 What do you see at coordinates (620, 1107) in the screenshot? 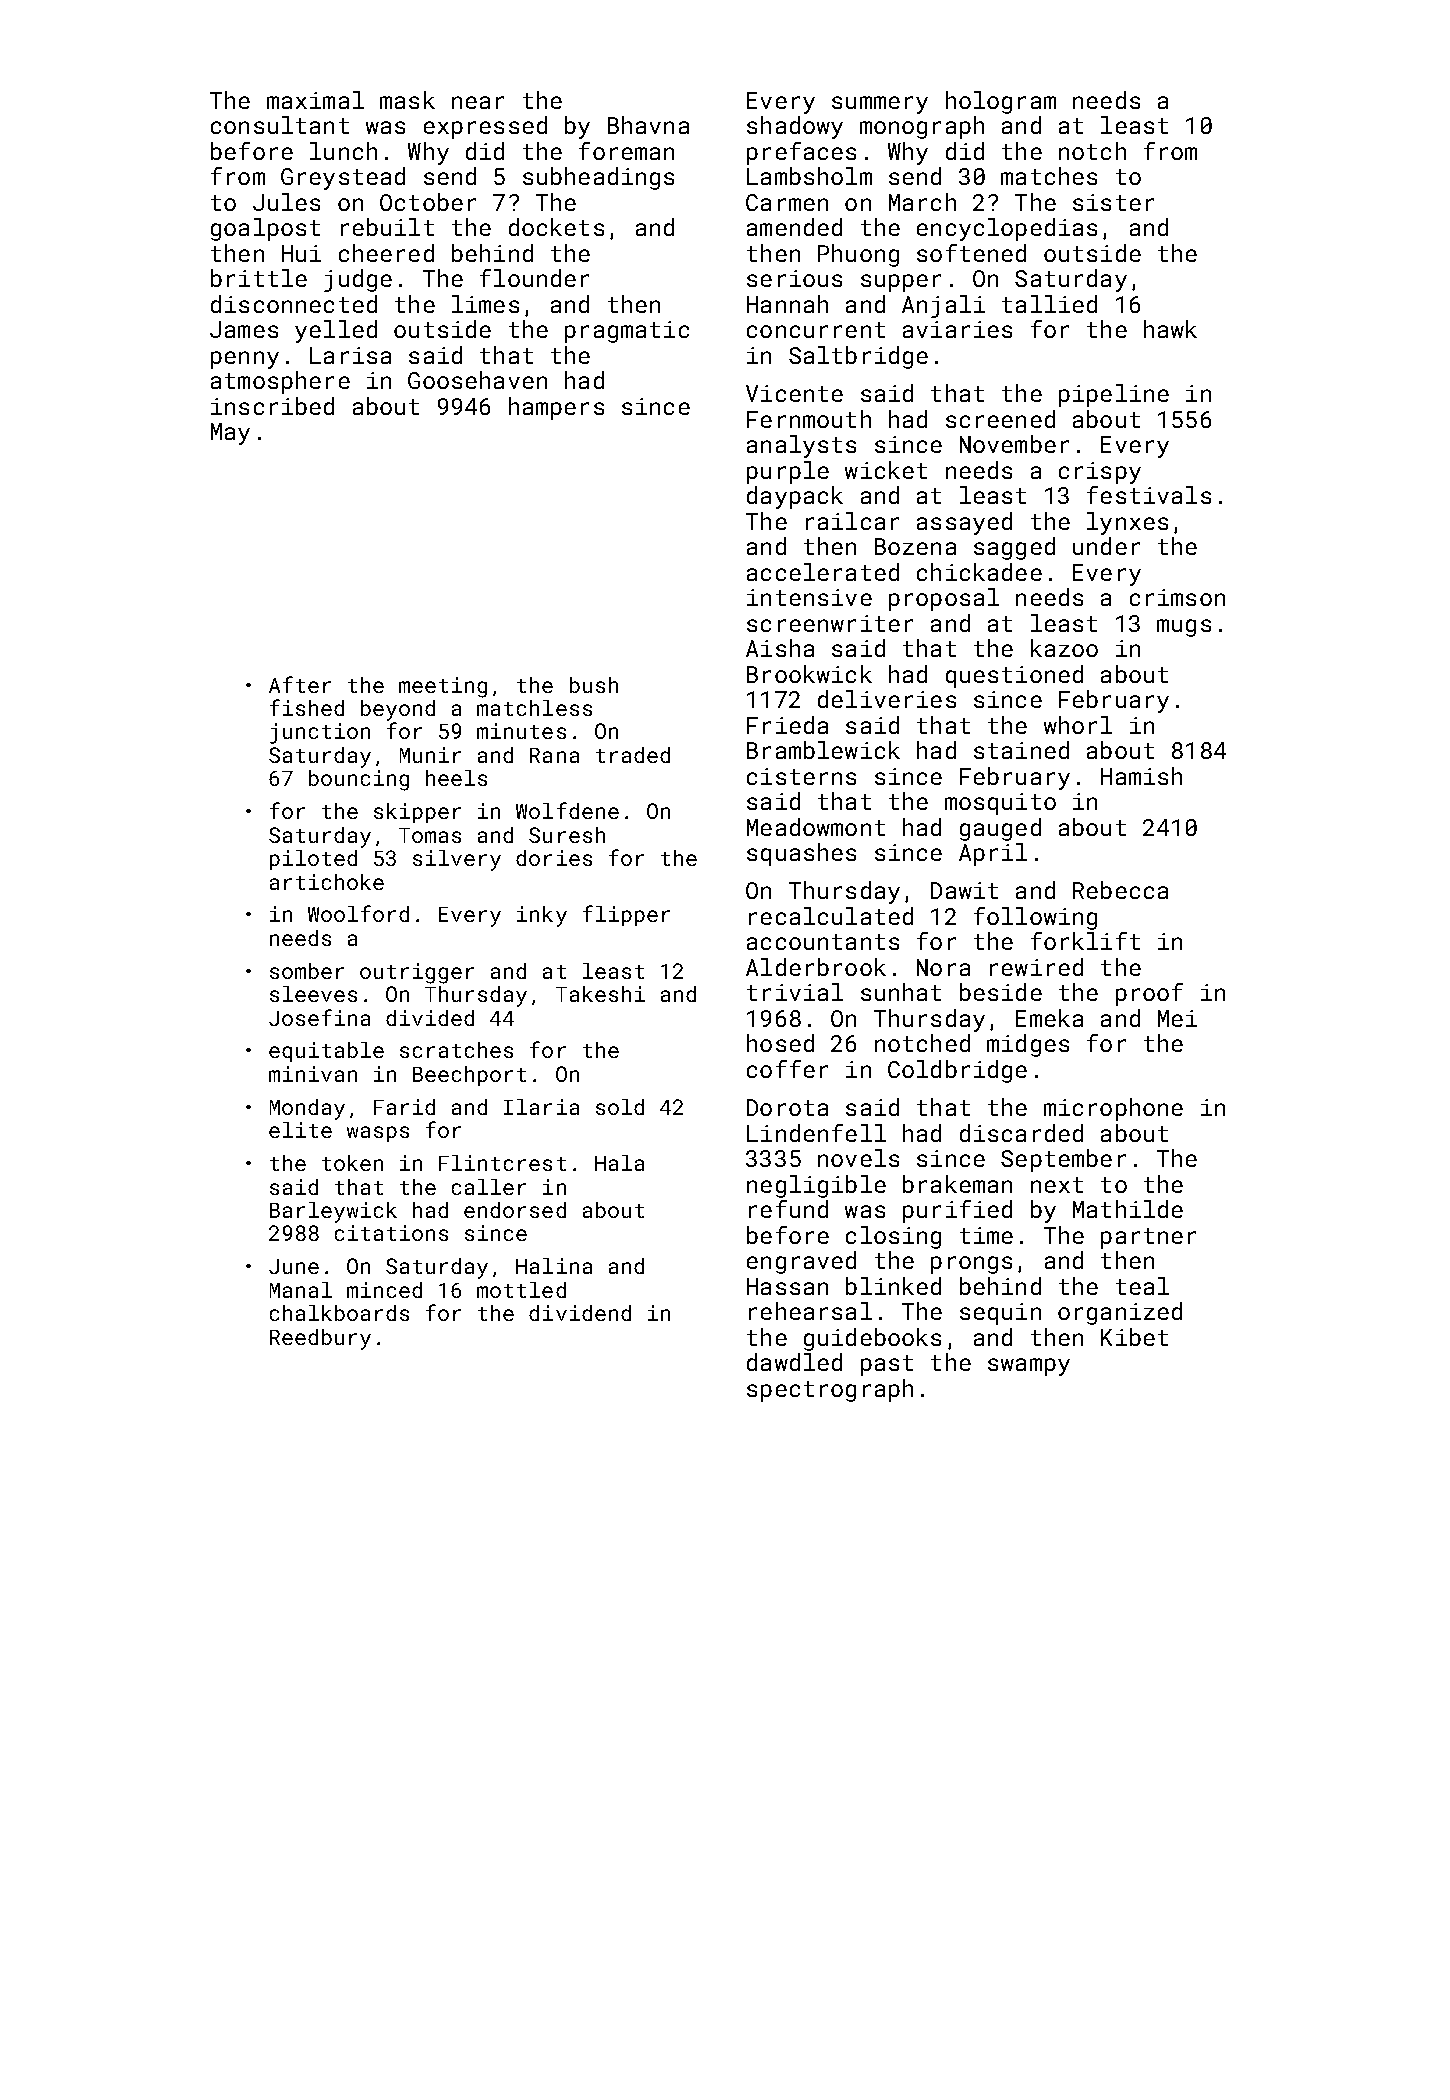
I see `sold` at bounding box center [620, 1107].
